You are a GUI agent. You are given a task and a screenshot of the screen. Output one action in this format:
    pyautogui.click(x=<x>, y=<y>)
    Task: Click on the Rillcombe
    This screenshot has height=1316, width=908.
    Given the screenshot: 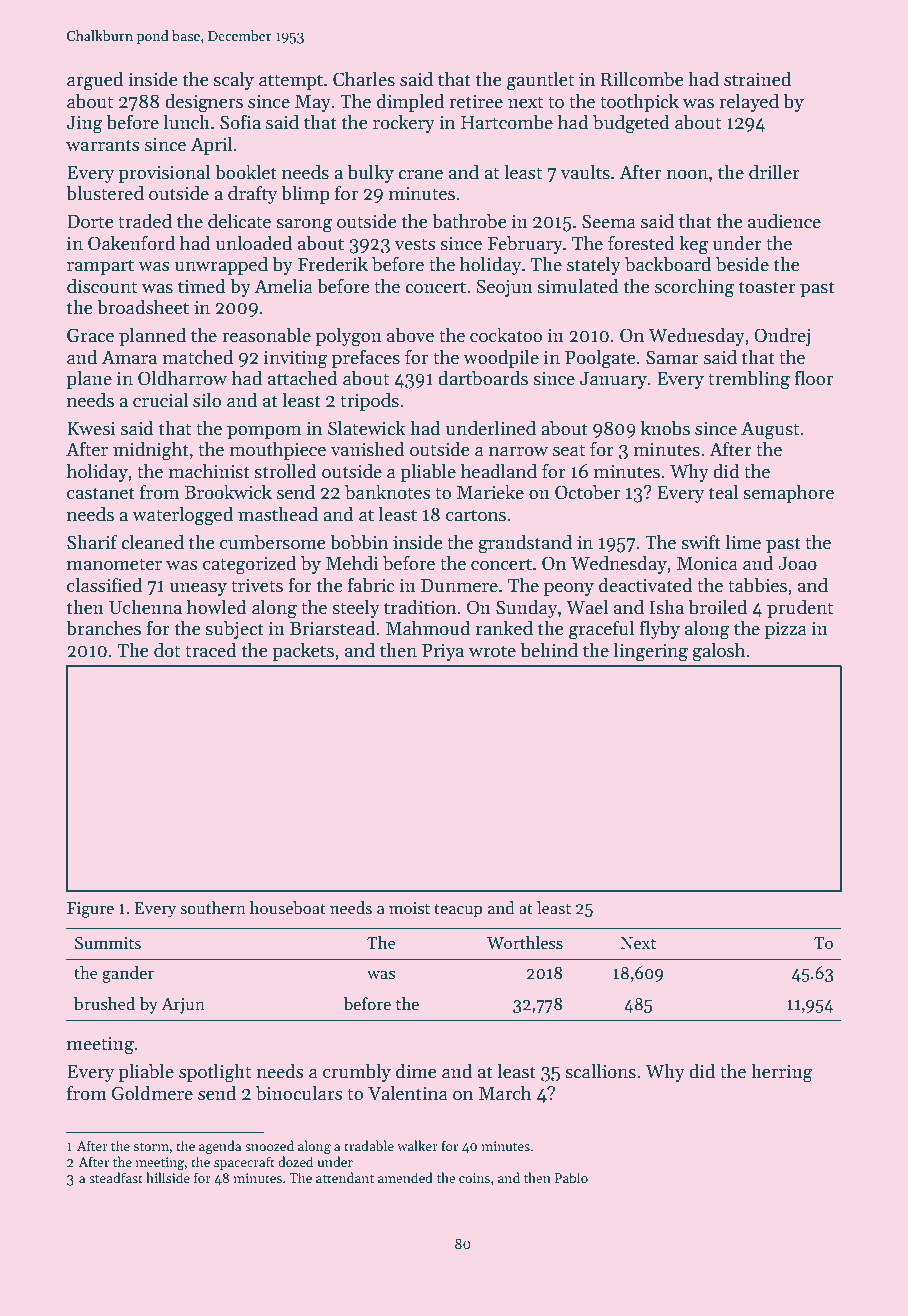 What is the action you would take?
    pyautogui.click(x=642, y=79)
